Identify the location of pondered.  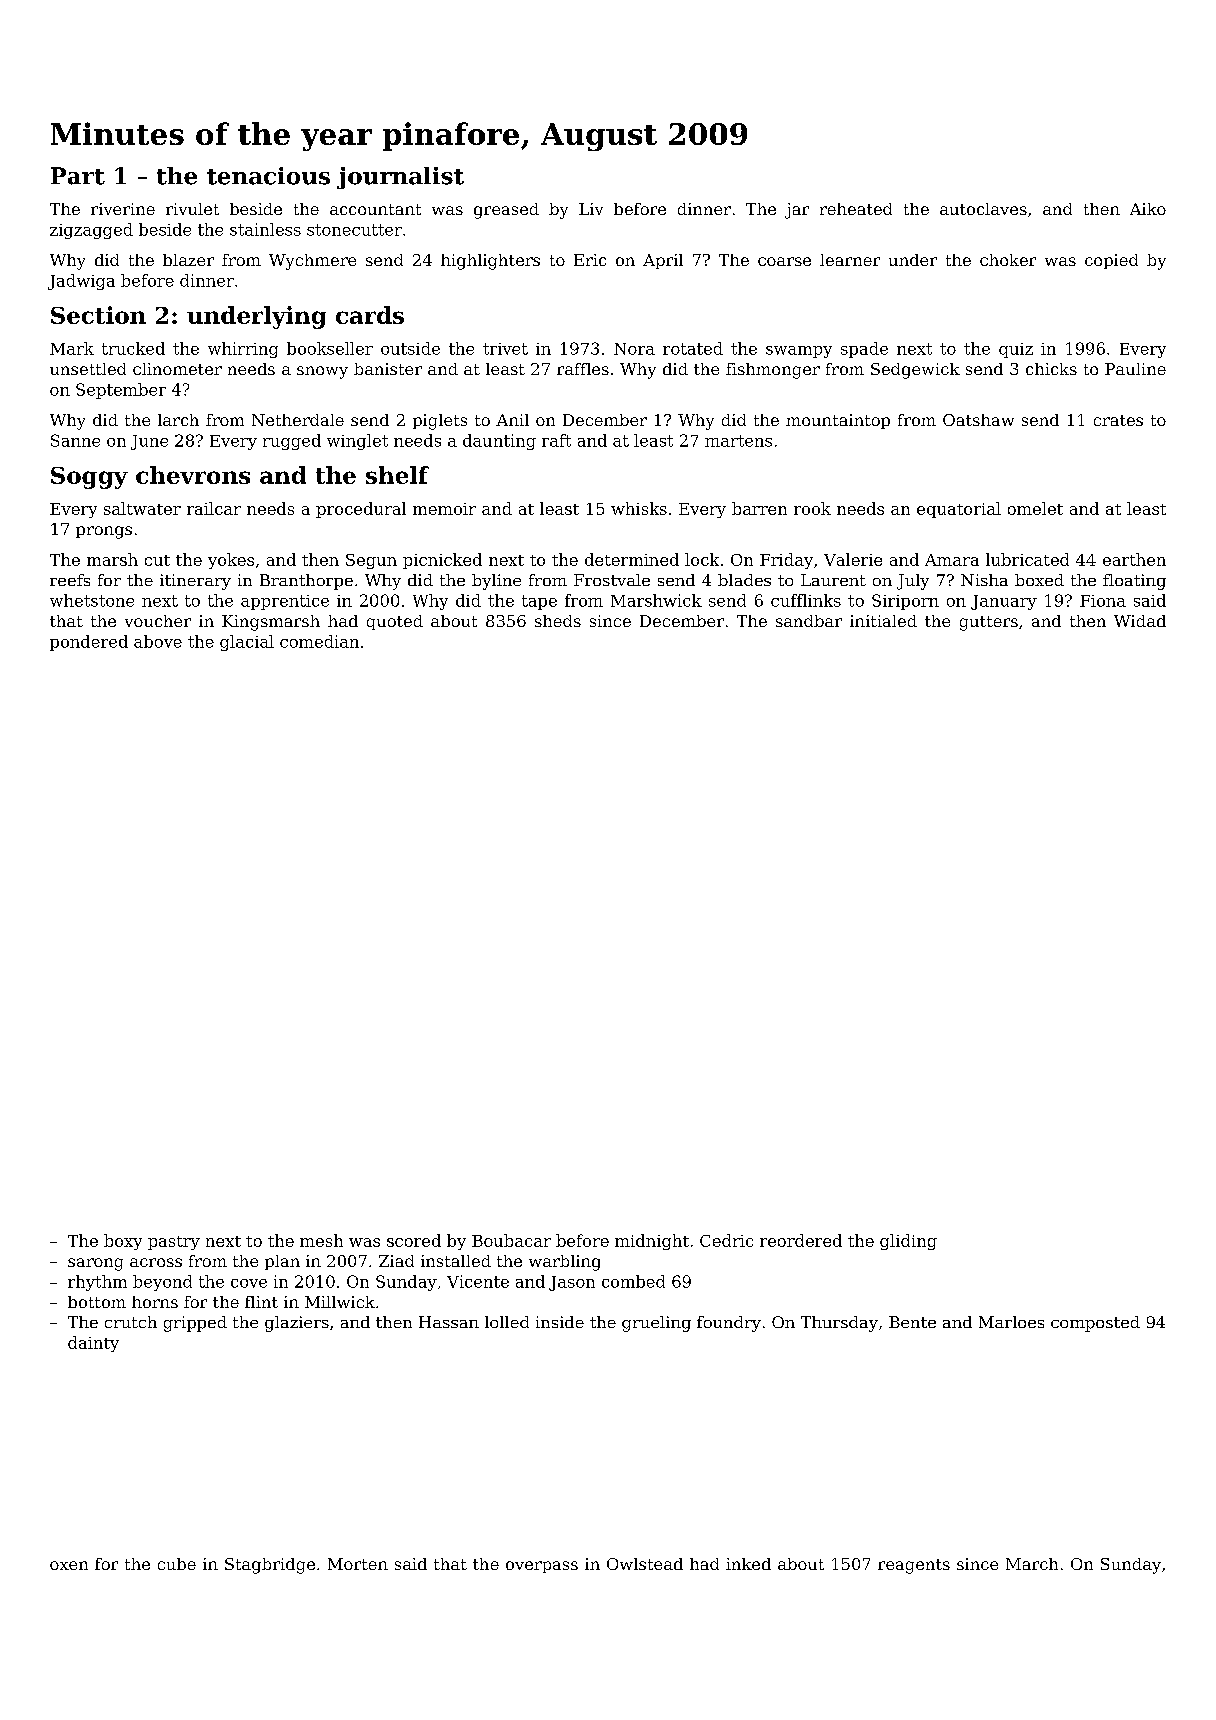
(89, 643).
